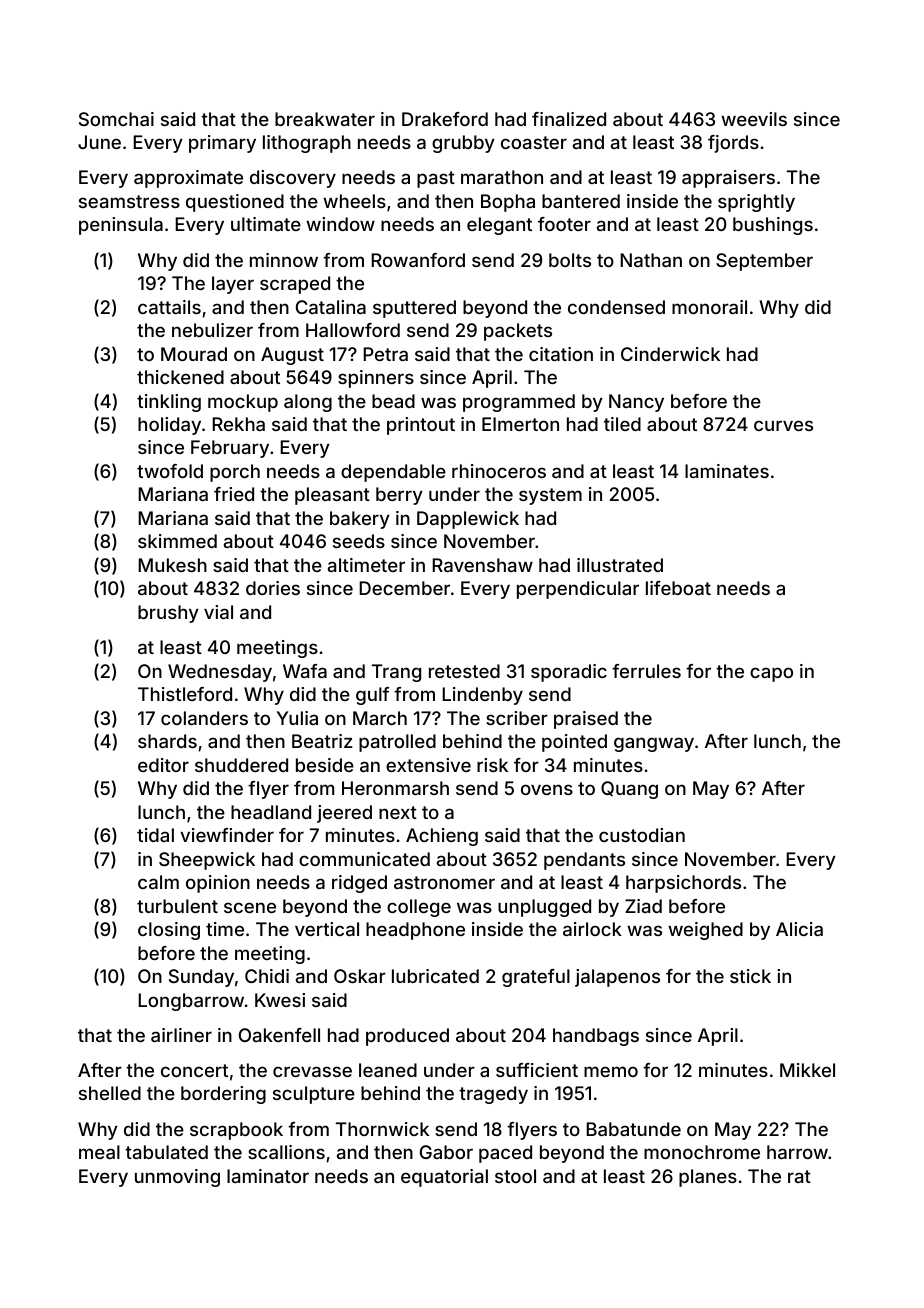  Describe the element at coordinates (578, 590) in the image. I see `perpendicular` at that location.
